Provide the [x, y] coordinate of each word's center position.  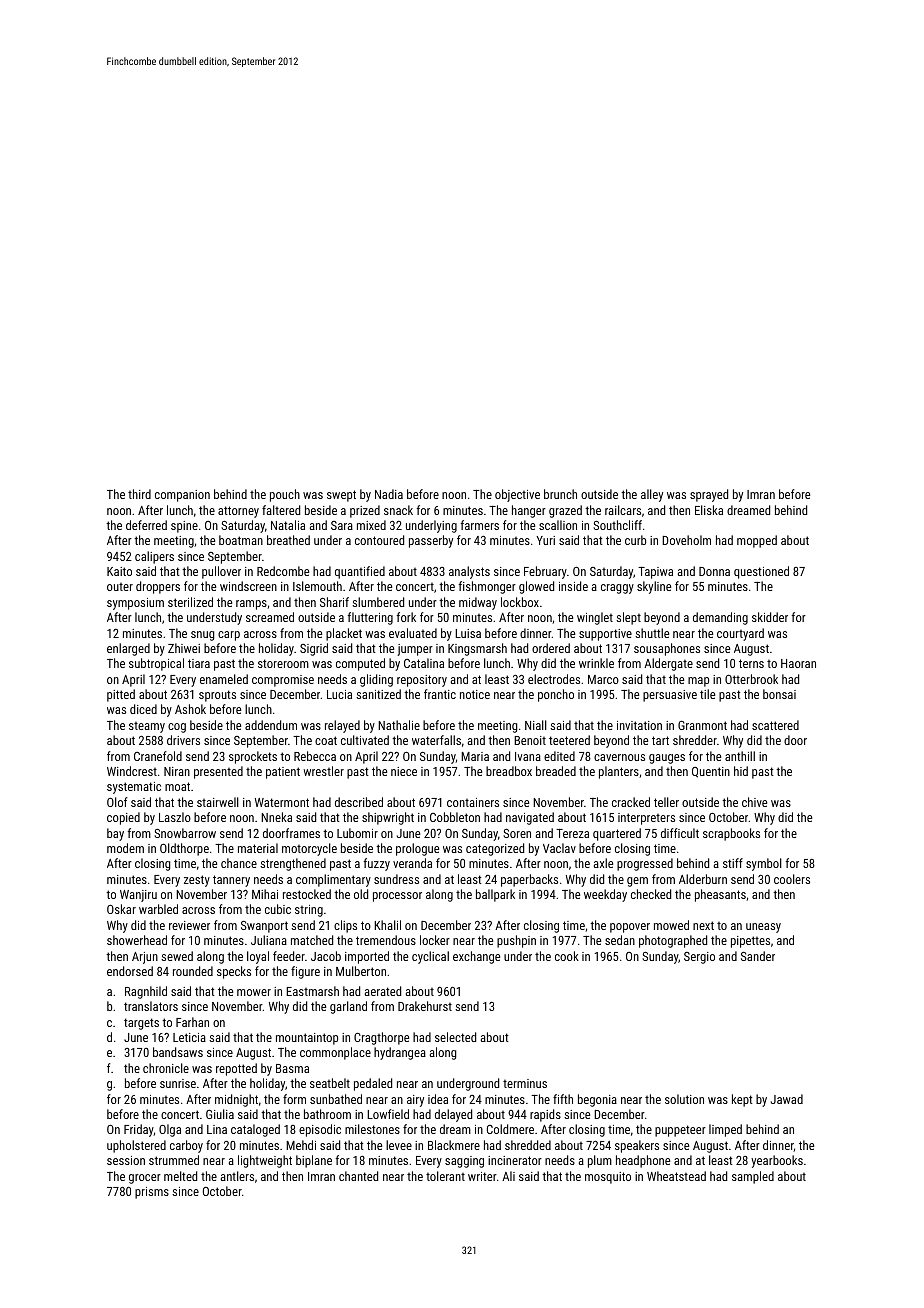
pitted [121, 695]
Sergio [699, 958]
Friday [139, 1130]
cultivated [365, 740]
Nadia [389, 494]
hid [741, 771]
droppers [158, 587]
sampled [753, 1177]
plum [600, 1161]
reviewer [189, 925]
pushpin [516, 941]
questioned [761, 572]
